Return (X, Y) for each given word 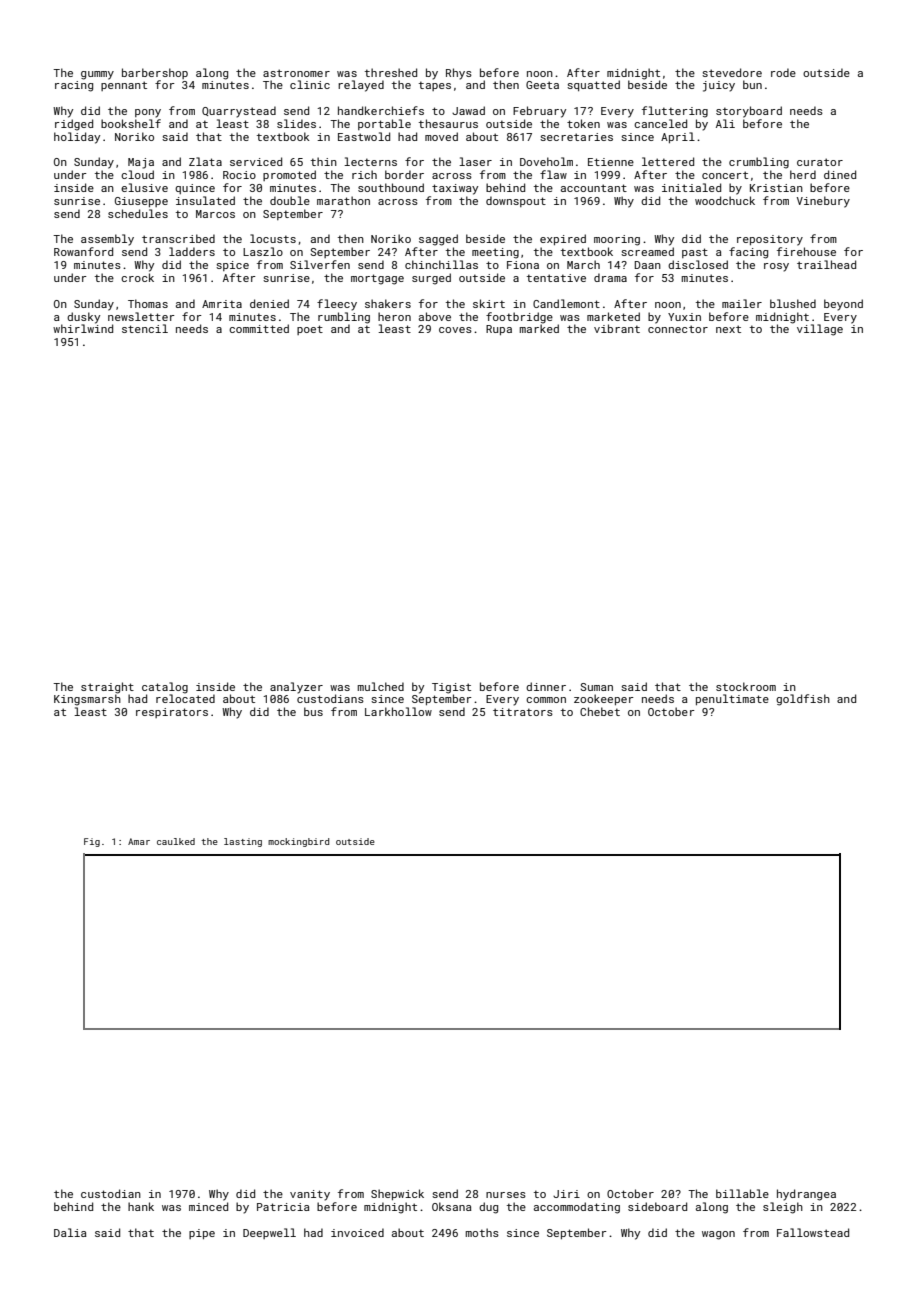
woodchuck (725, 200)
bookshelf (131, 123)
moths (482, 1232)
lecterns (370, 161)
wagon (718, 1235)
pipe (202, 1234)
